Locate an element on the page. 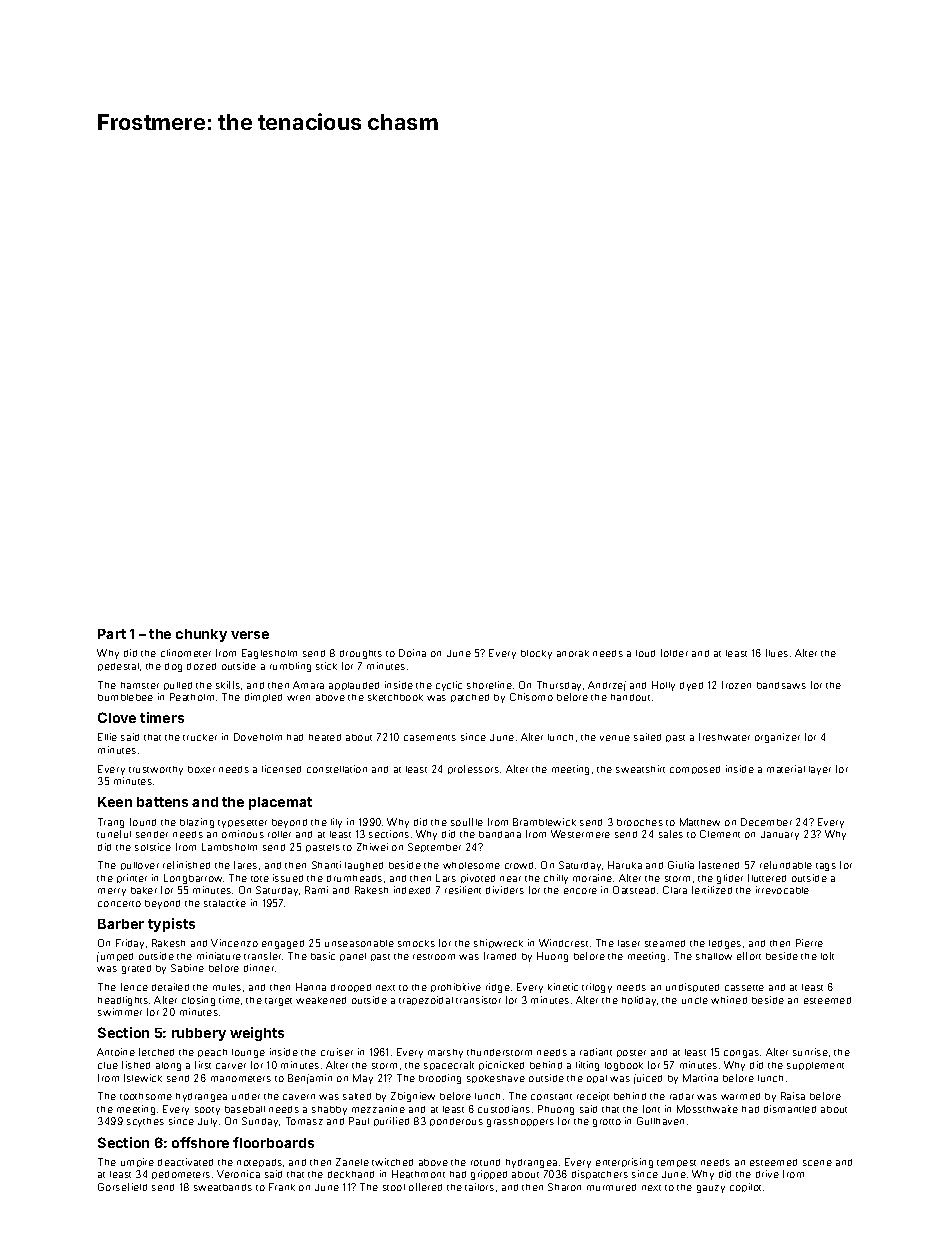 The width and height of the document is (952, 1233). Clove is located at coordinates (117, 717).
